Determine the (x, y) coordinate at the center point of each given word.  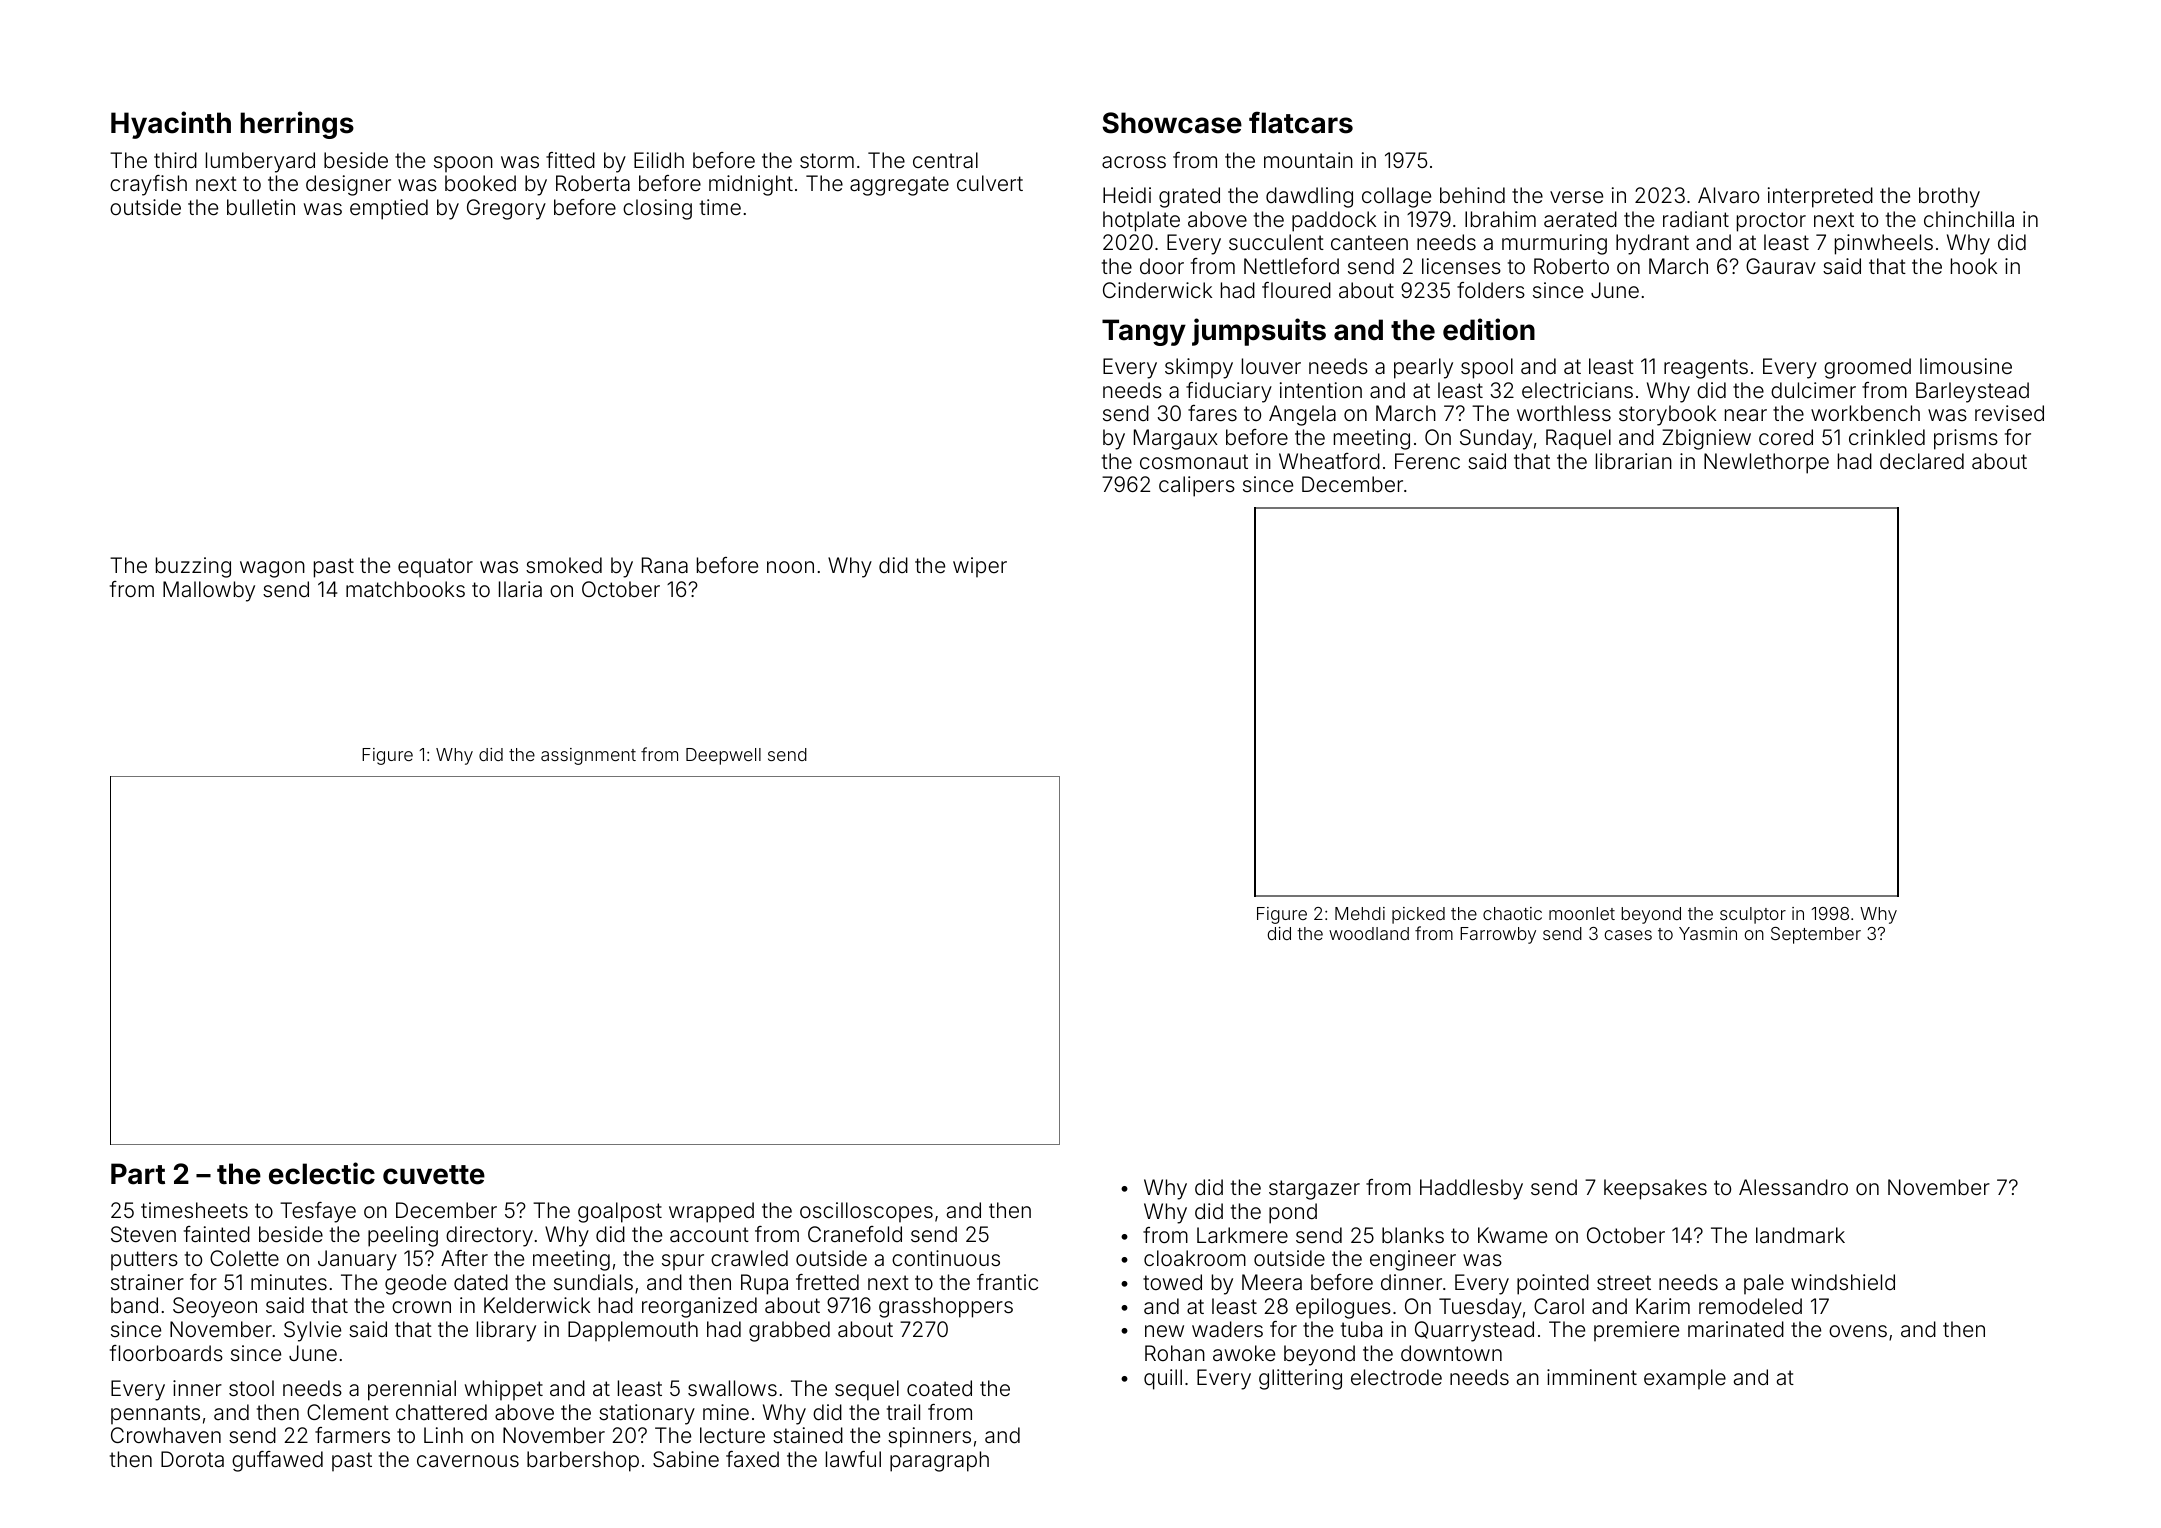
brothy (1949, 197)
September (1816, 935)
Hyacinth (171, 125)
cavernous (468, 1461)
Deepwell (723, 756)
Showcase (1172, 123)
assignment (588, 756)
